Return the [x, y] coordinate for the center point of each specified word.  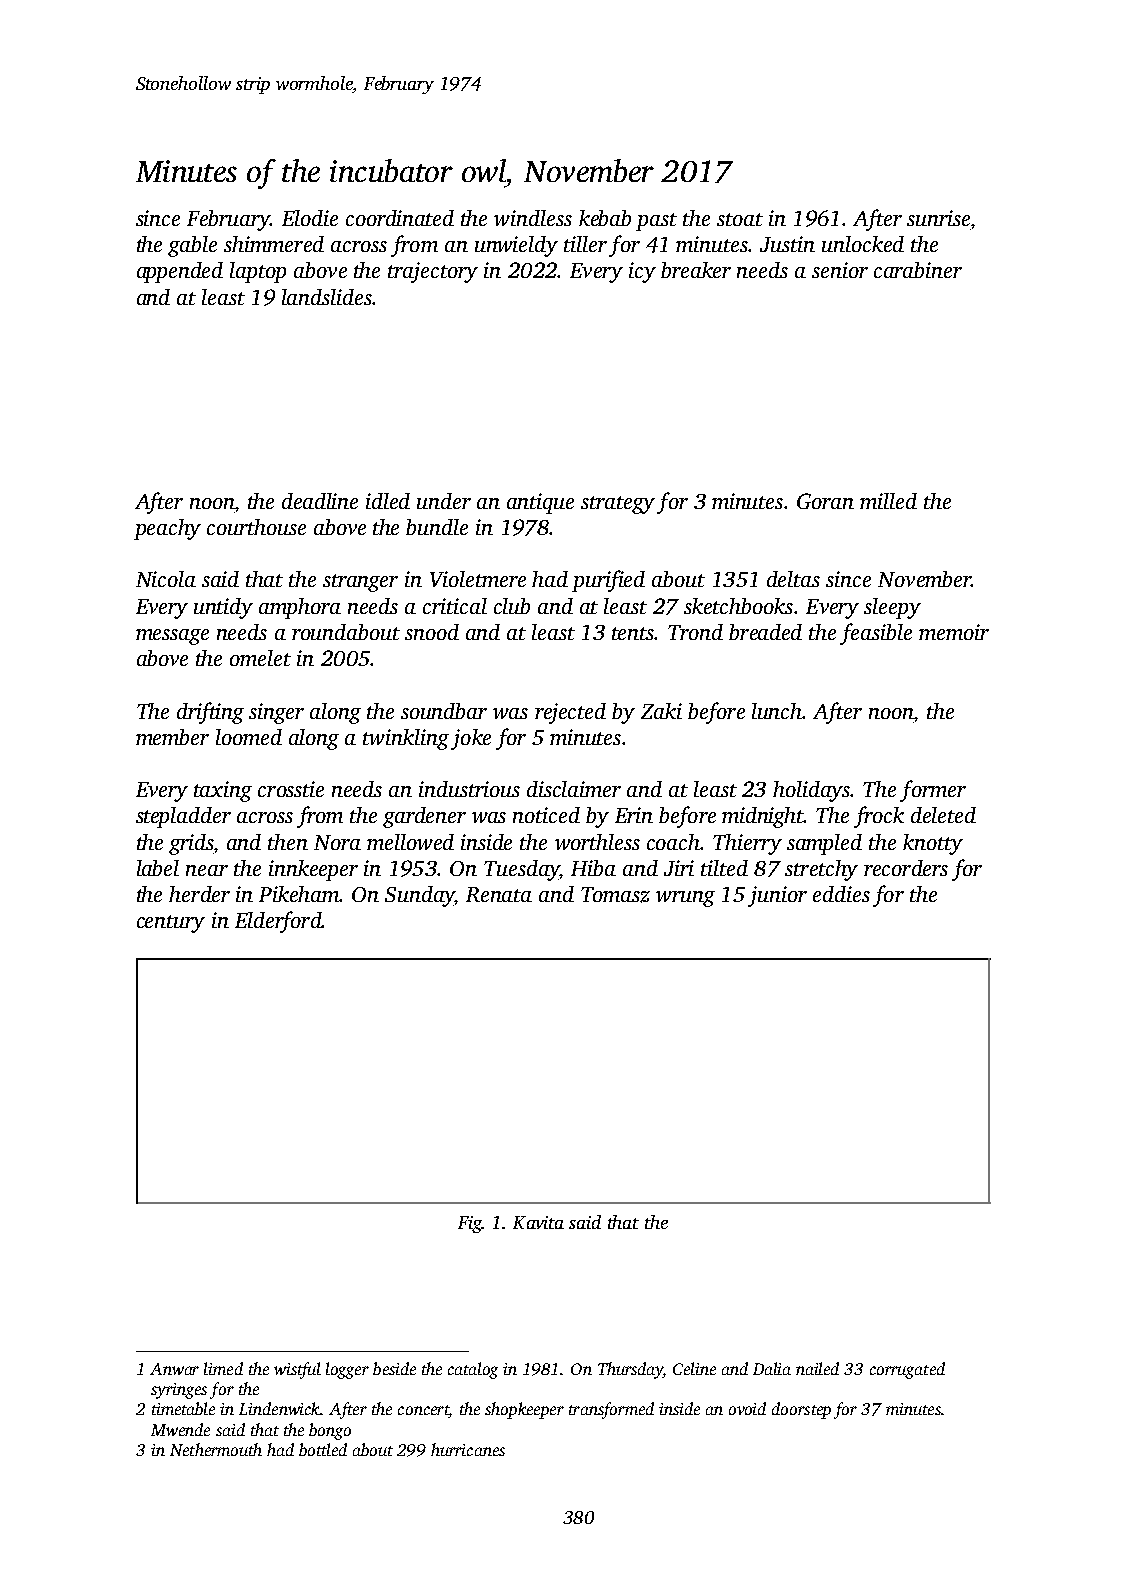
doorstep [801, 1410]
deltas [793, 579]
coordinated [400, 218]
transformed [611, 1410]
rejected [570, 713]
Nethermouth [216, 1449]
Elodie [310, 218]
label [158, 868]
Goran [825, 501]
